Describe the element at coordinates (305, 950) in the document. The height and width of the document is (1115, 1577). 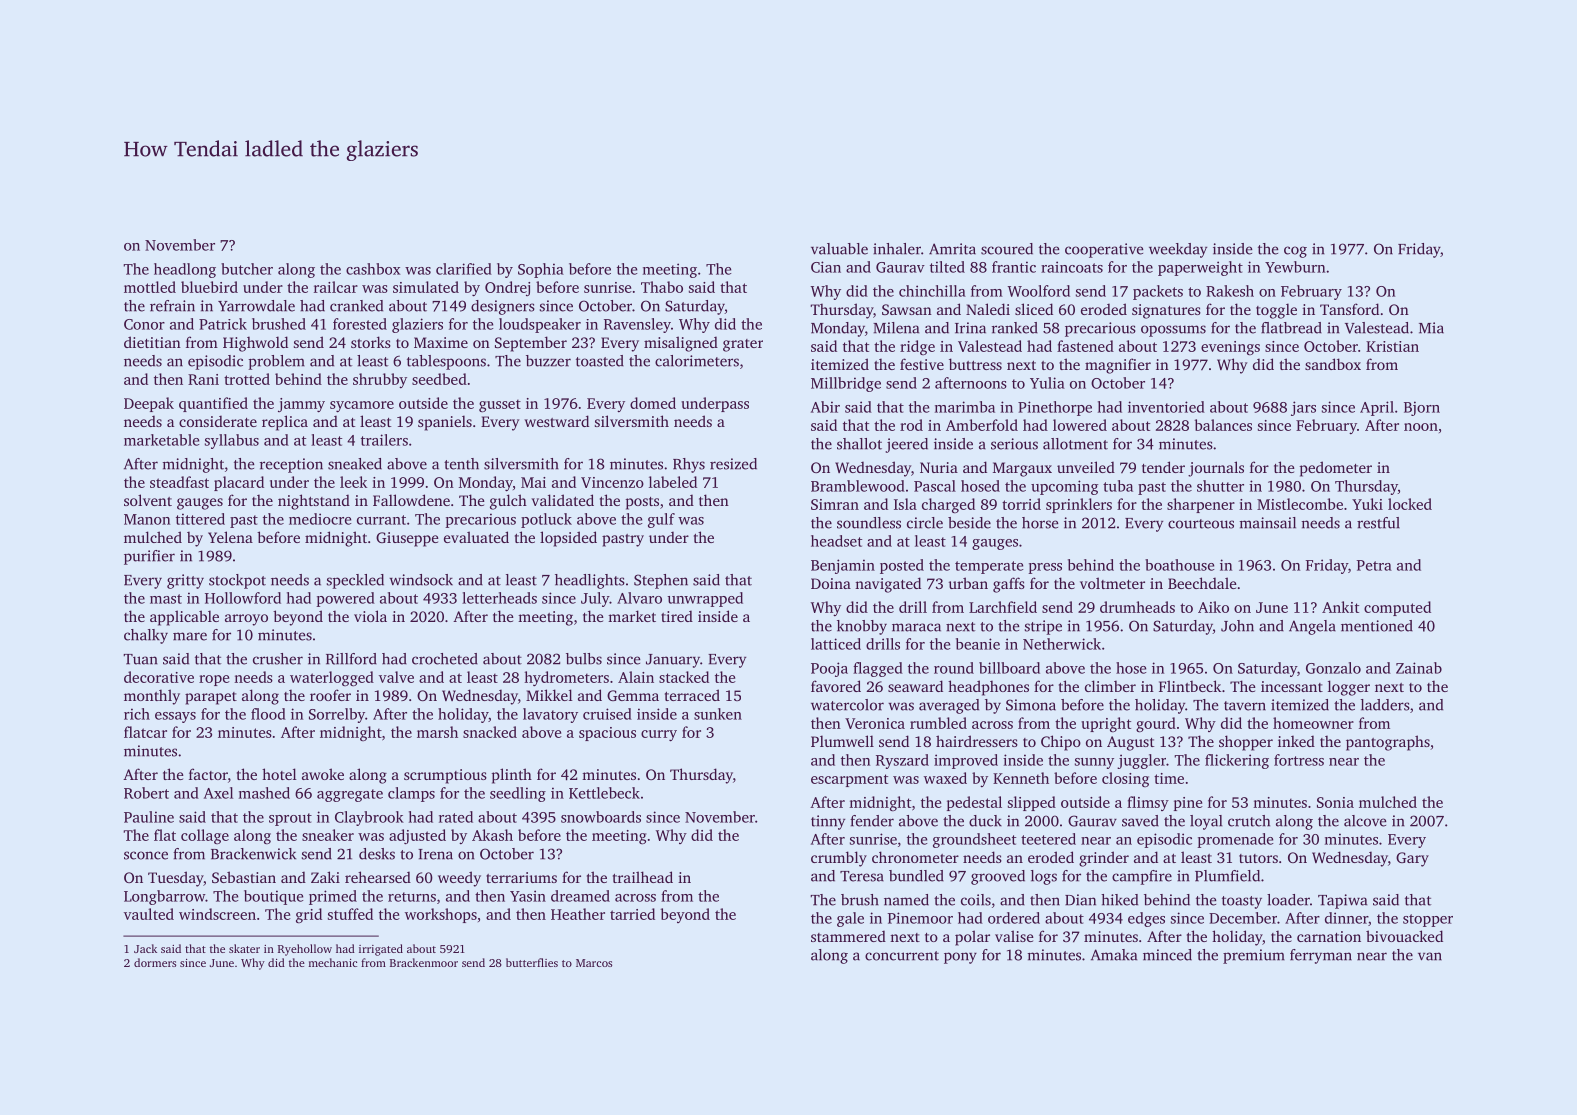
I see `Ryehollow` at that location.
